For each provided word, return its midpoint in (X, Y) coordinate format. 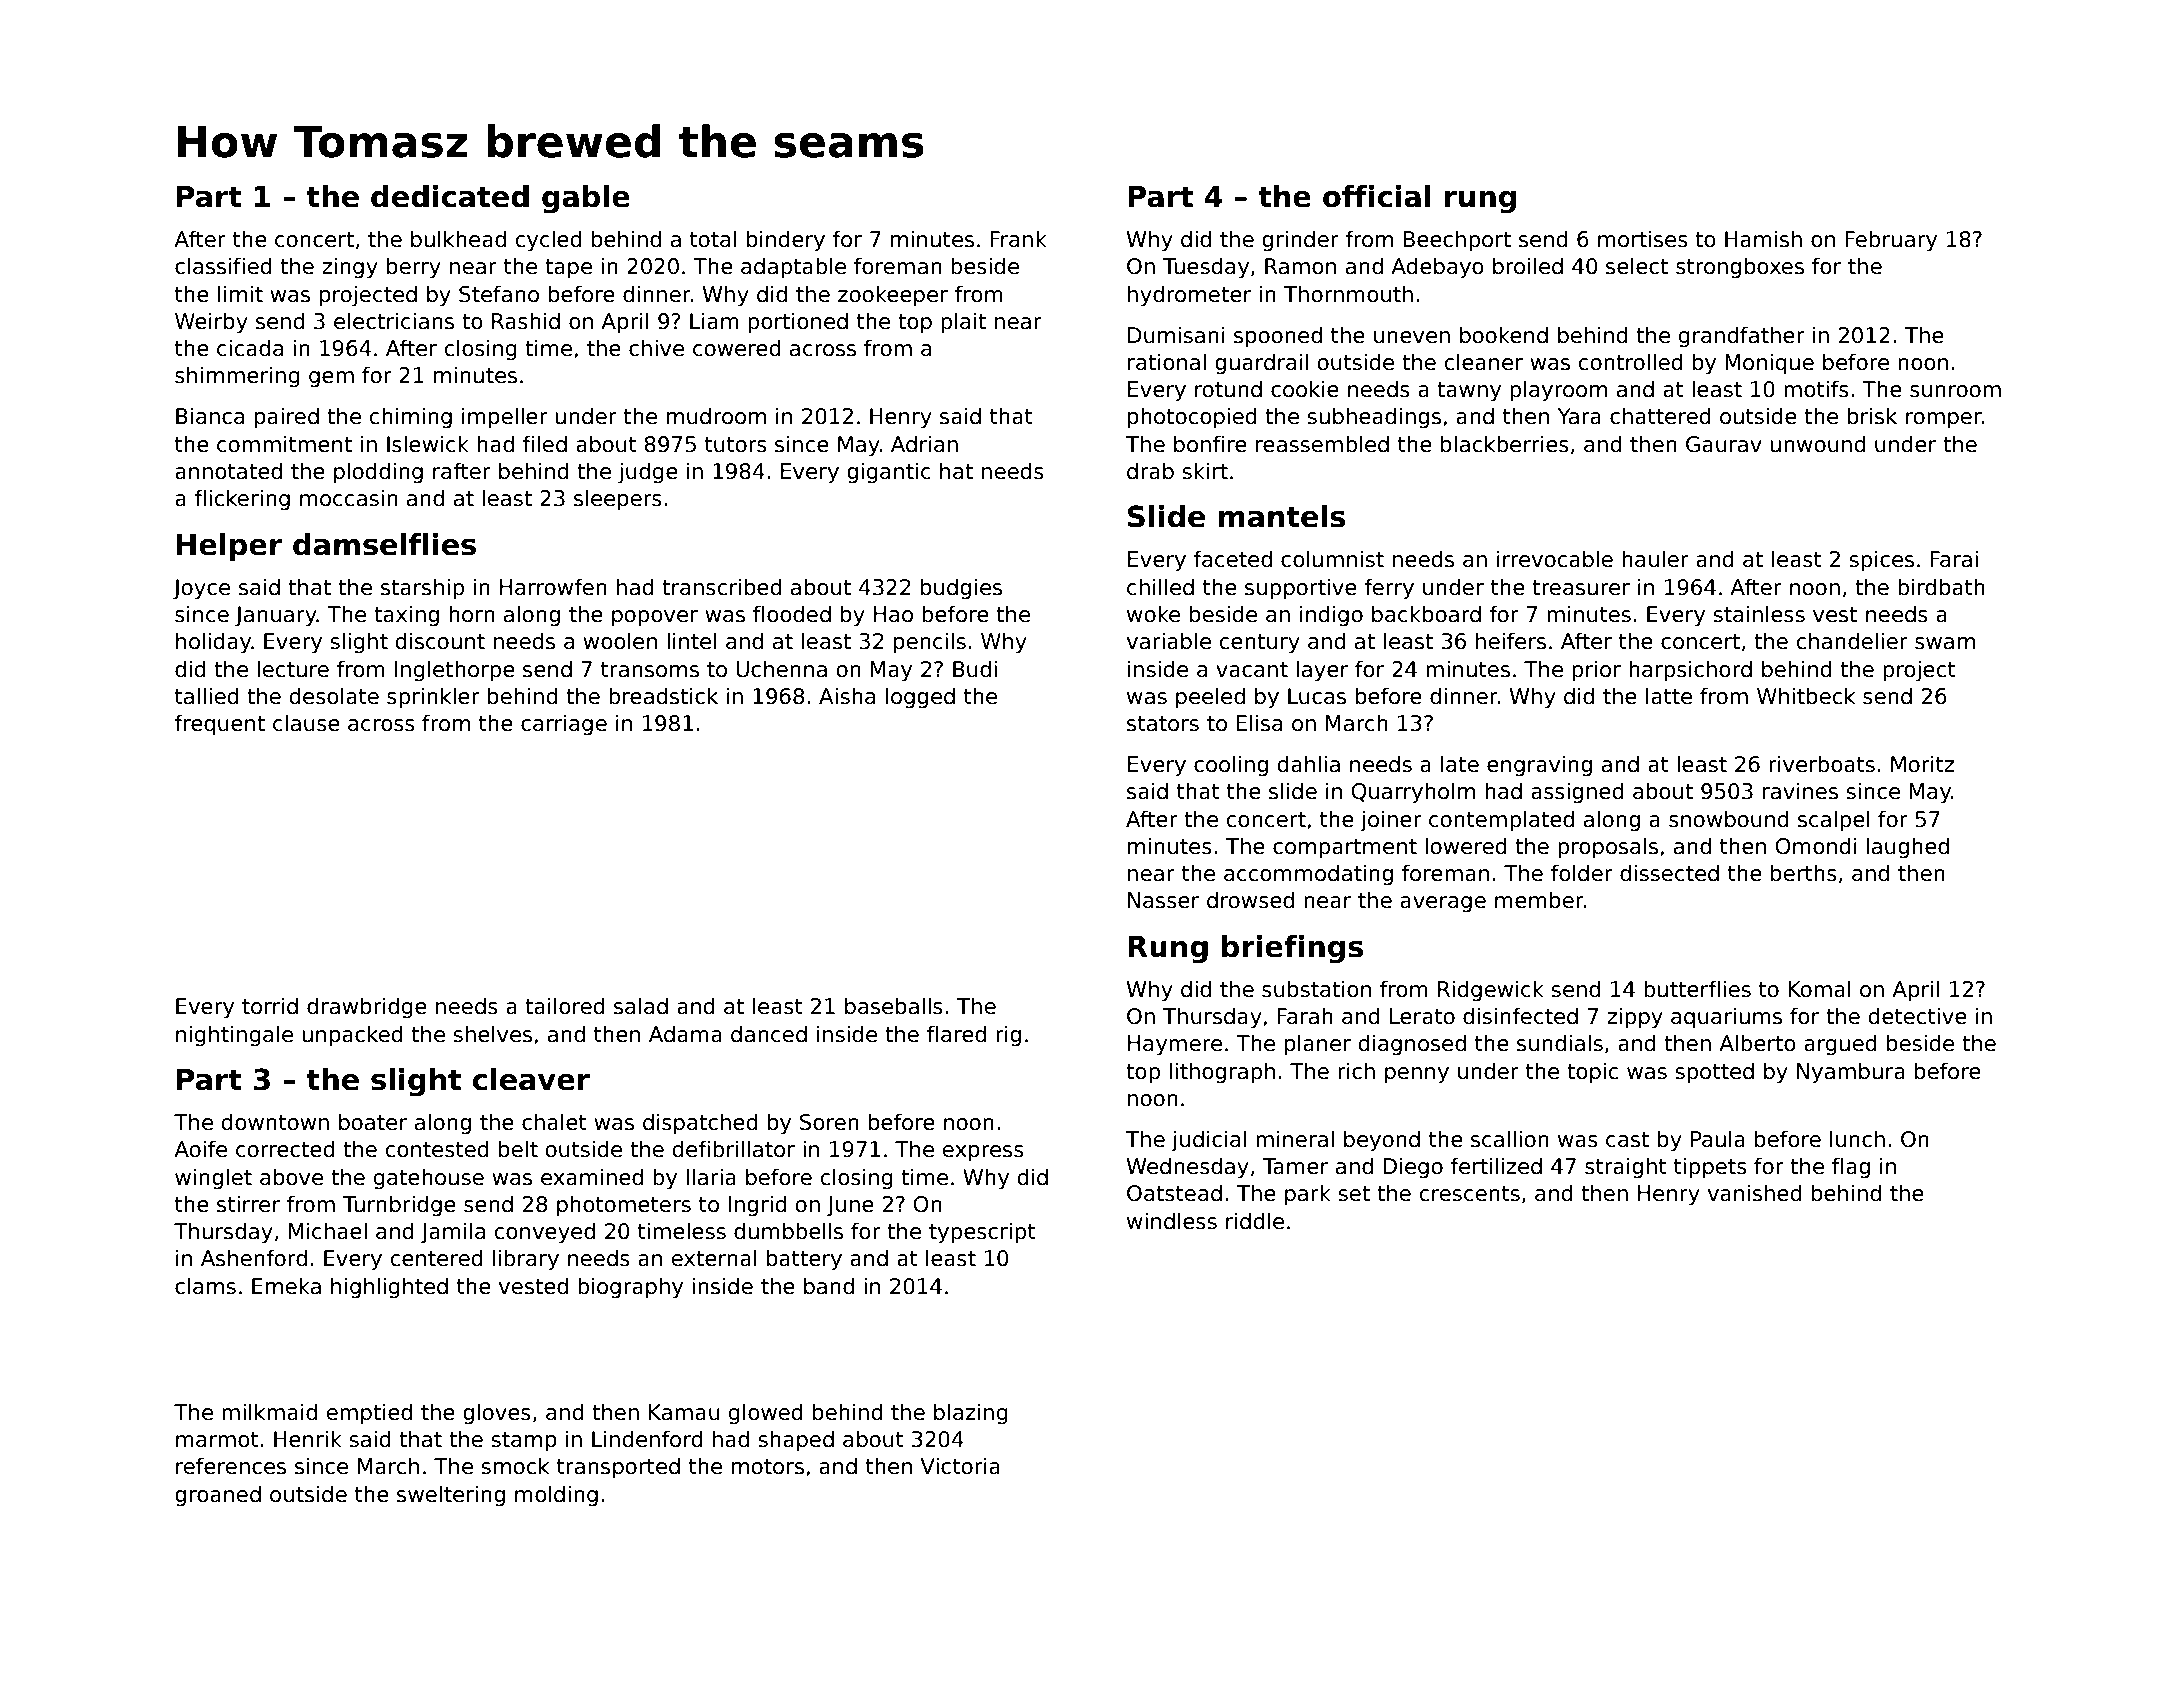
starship (422, 589)
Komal (1819, 989)
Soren (829, 1122)
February (1891, 241)
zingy (350, 268)
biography (630, 1288)
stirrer (248, 1204)
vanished (1755, 1193)
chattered (1660, 416)
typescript (982, 1233)
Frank (1018, 239)
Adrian (924, 444)
